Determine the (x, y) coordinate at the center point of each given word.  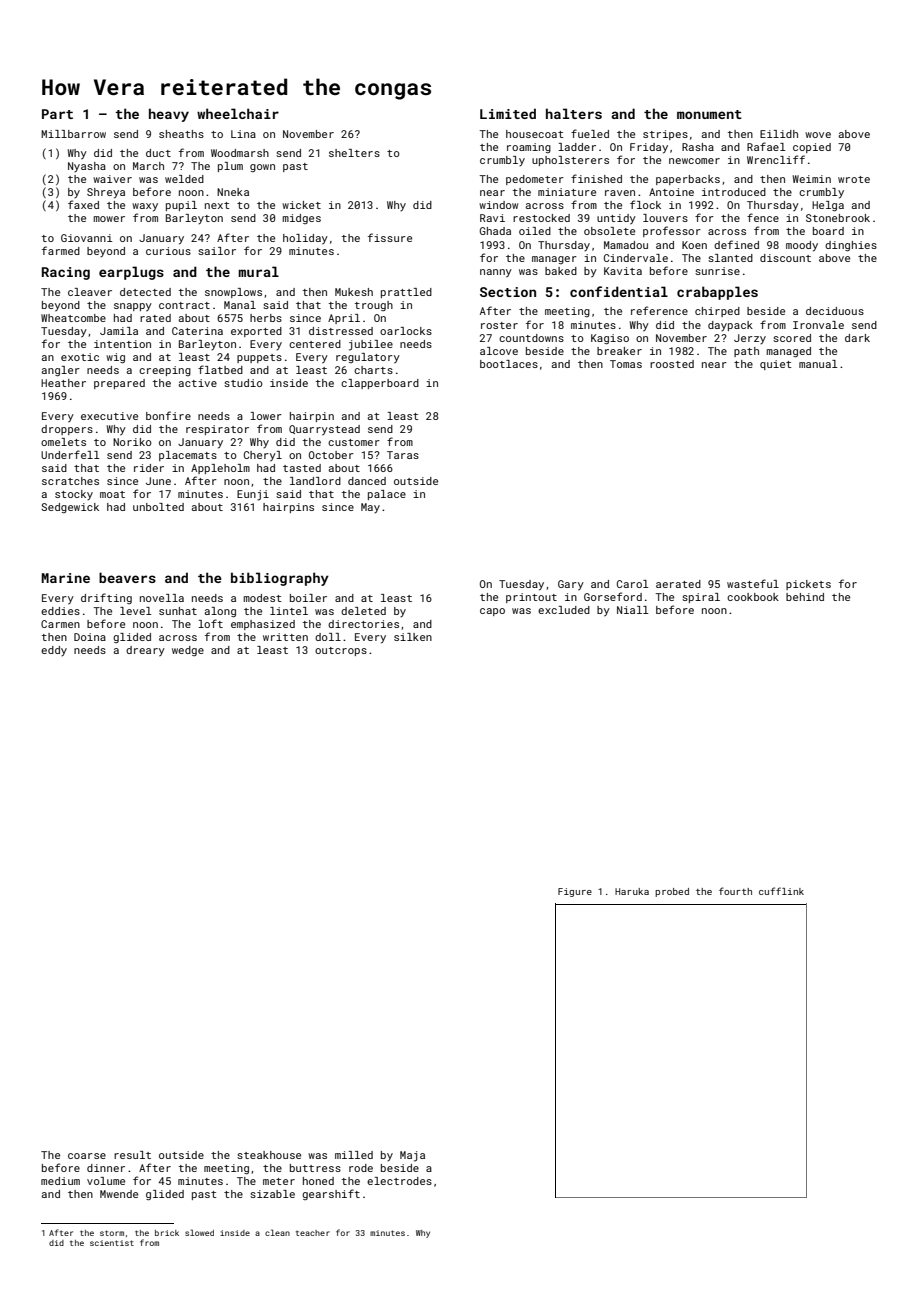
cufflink (781, 891)
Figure (575, 892)
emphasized (263, 625)
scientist (112, 1243)
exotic (80, 357)
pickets (808, 585)
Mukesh (354, 292)
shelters (354, 153)
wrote (854, 179)
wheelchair (238, 113)
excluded (564, 610)
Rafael (766, 146)
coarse (87, 1156)
